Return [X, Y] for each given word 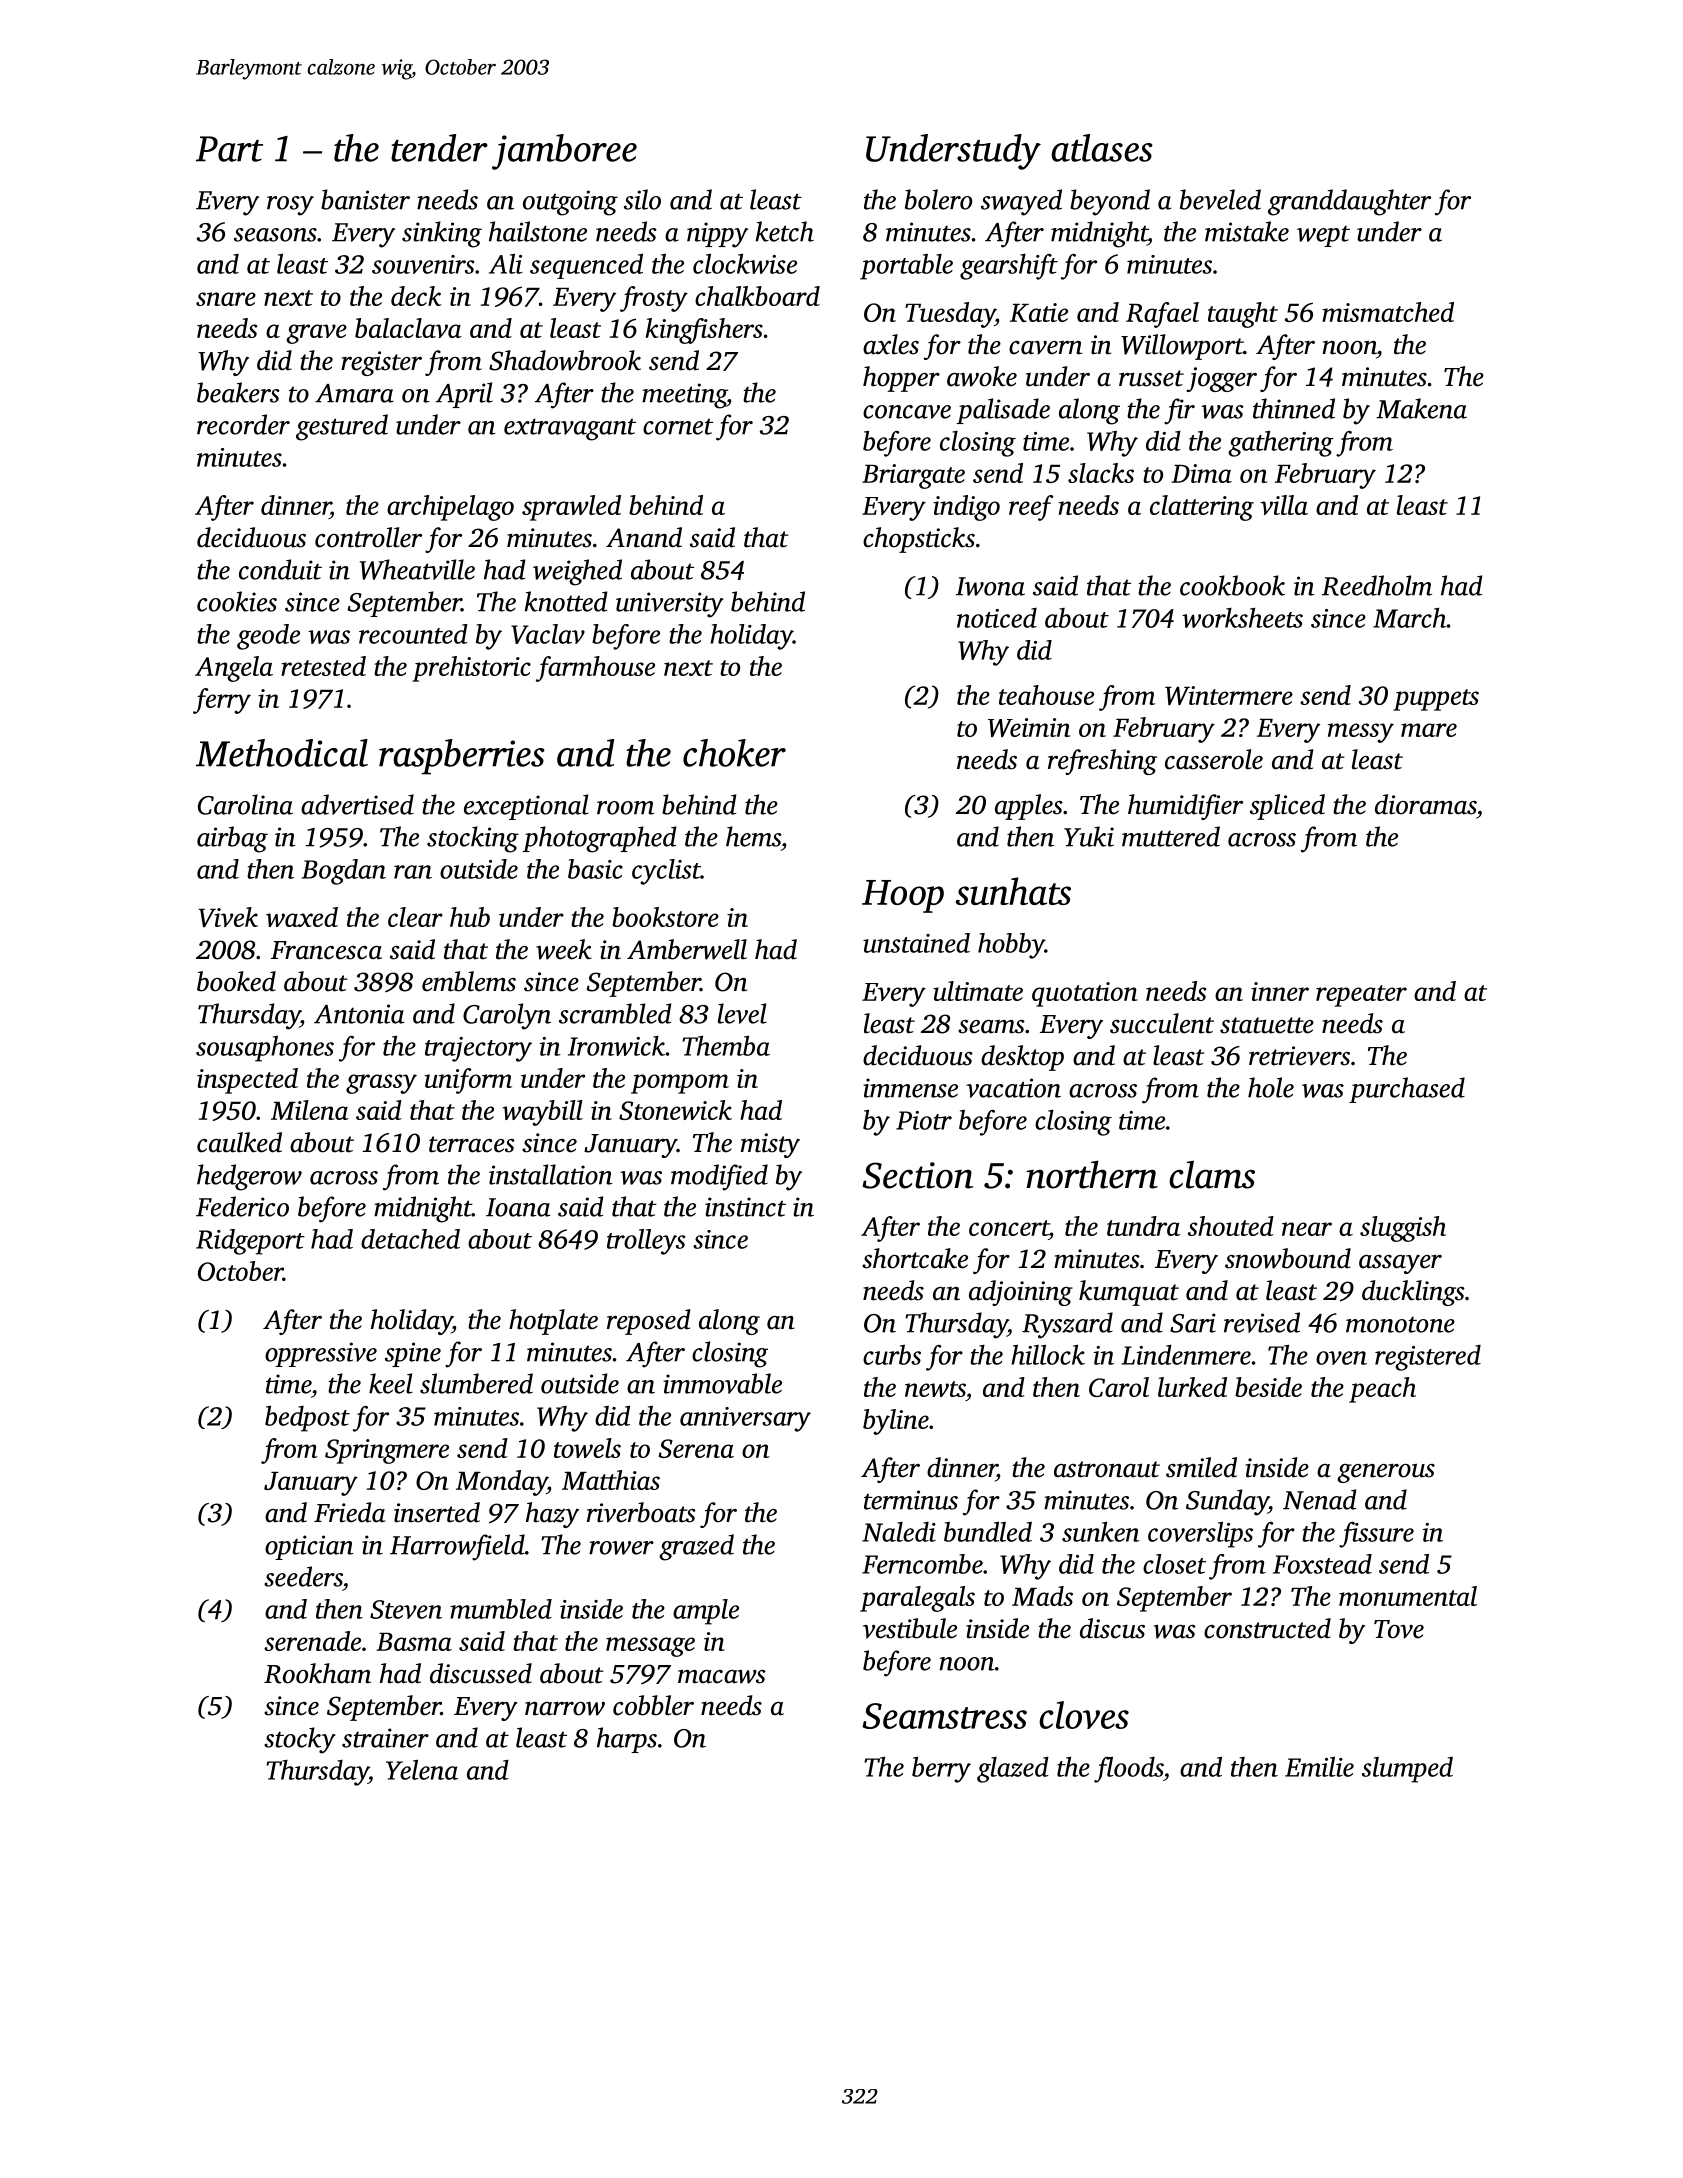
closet [1174, 1564]
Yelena [422, 1770]
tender [439, 148]
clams [1212, 1175]
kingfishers [704, 331]
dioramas [1425, 804]
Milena [310, 1110]
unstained [916, 943]
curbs [892, 1355]
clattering [1202, 508]
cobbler [653, 1705]
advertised [357, 804]
